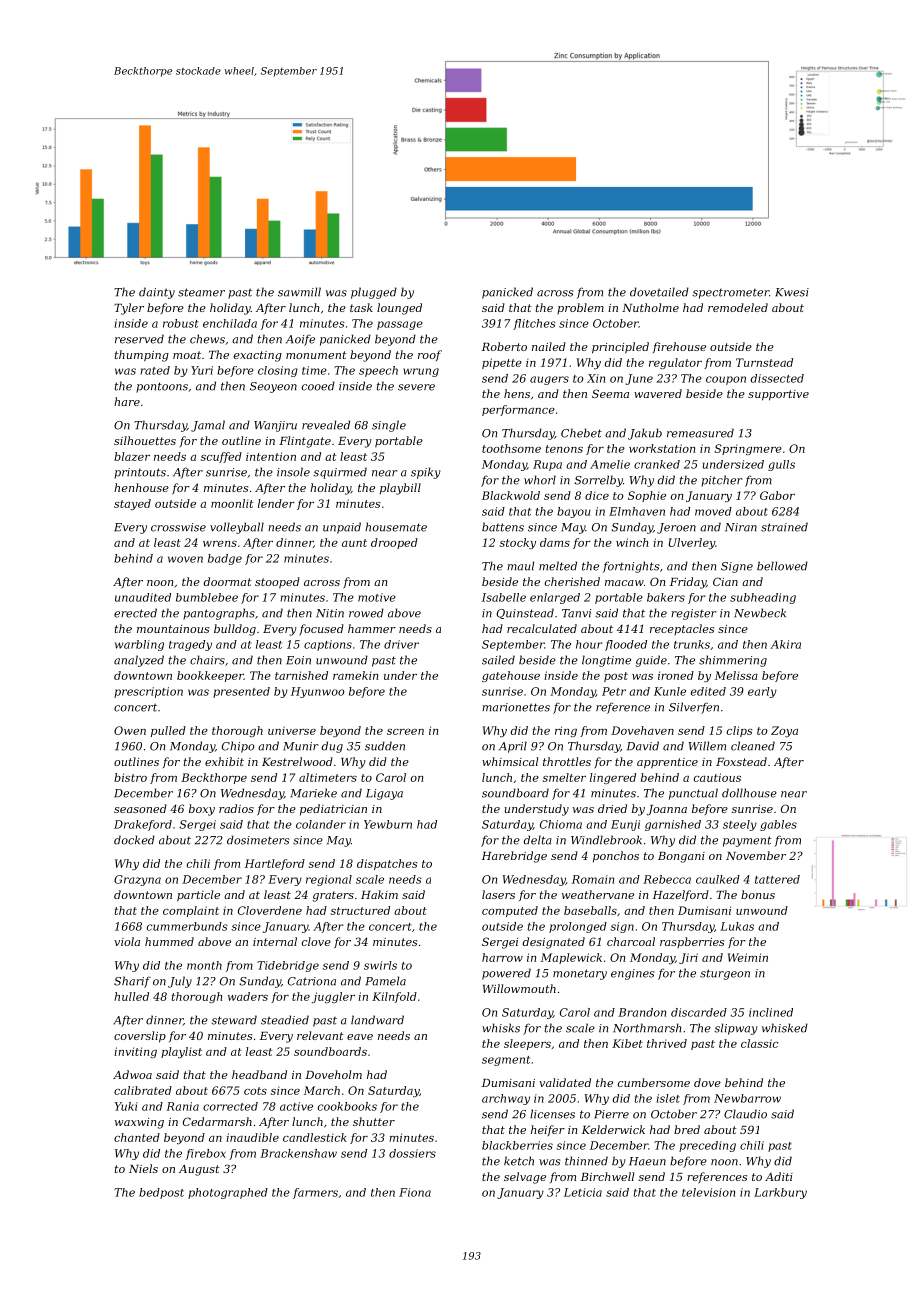 This page has height=1308, width=924. I want to click on whimsical, so click(510, 761).
